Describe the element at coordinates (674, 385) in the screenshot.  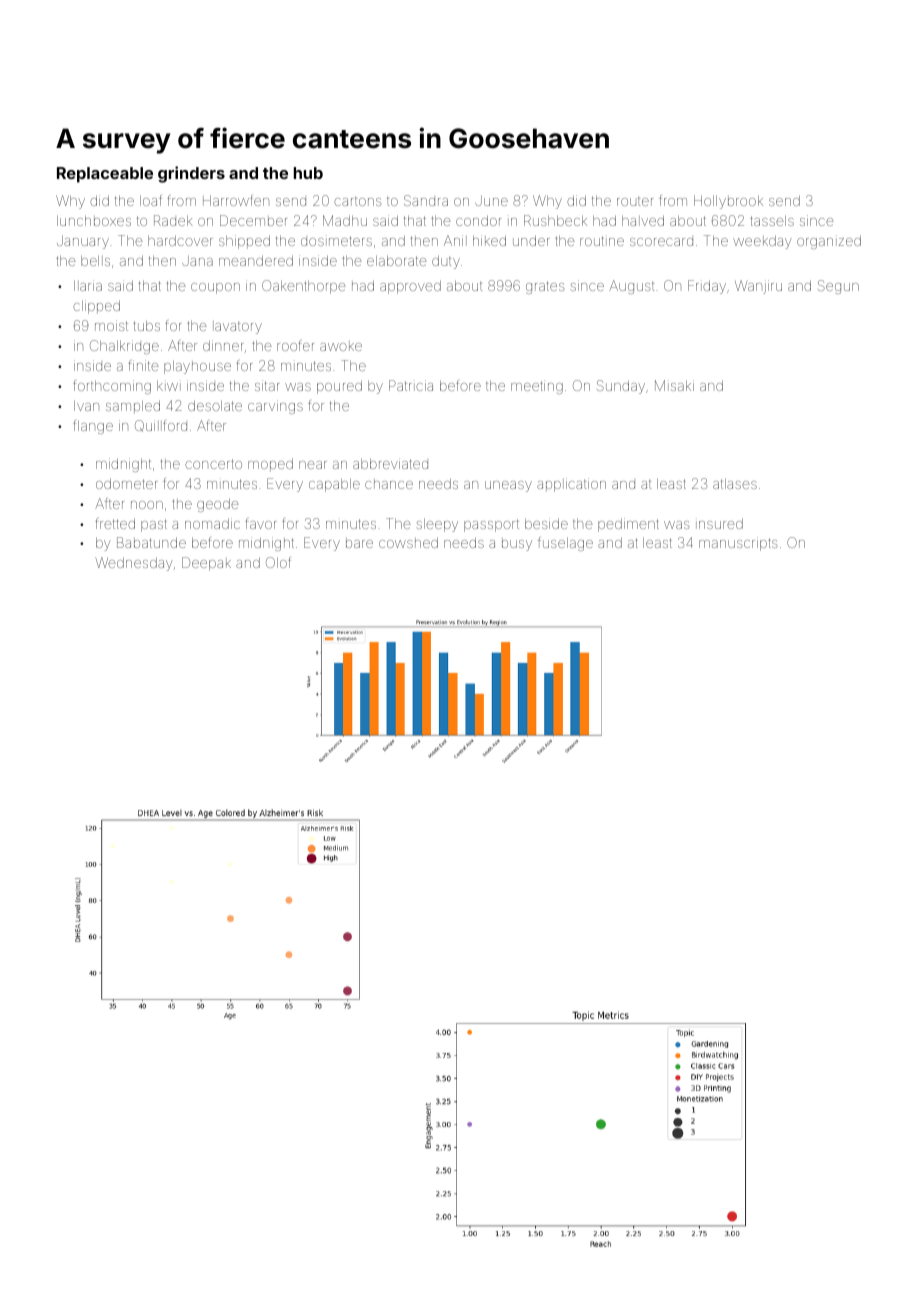
I see `Misaki` at that location.
